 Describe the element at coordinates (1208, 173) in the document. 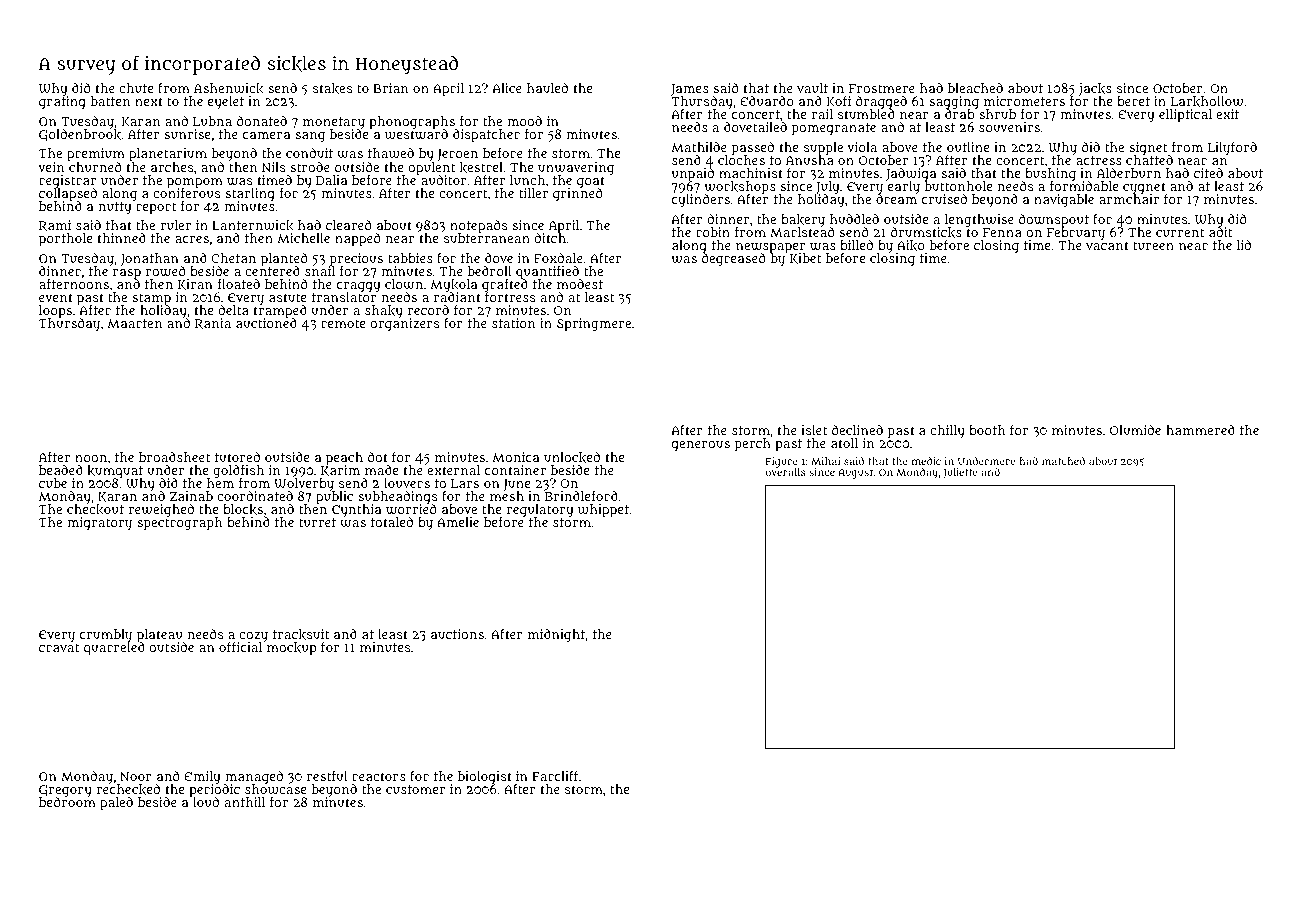

I see `cited` at that location.
